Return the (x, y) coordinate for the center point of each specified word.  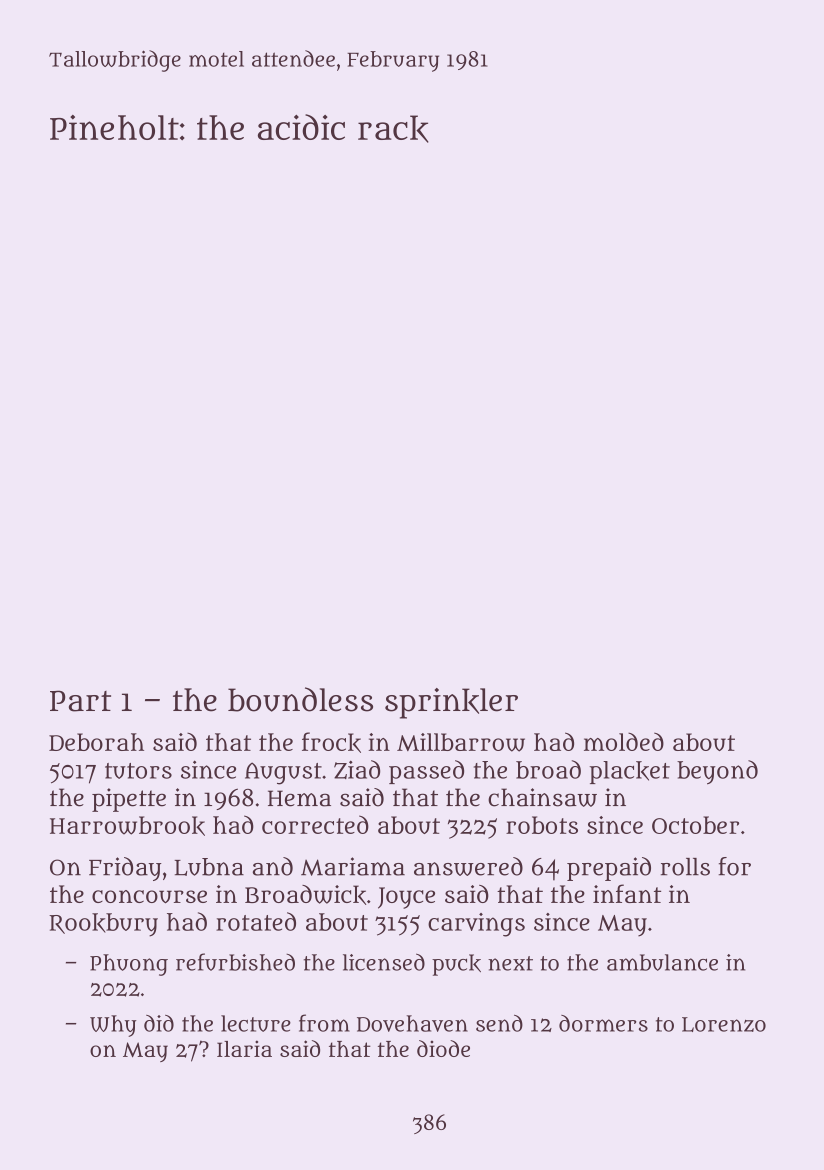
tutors (138, 771)
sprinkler (451, 703)
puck (456, 965)
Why (113, 1026)
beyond (717, 772)
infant (627, 893)
